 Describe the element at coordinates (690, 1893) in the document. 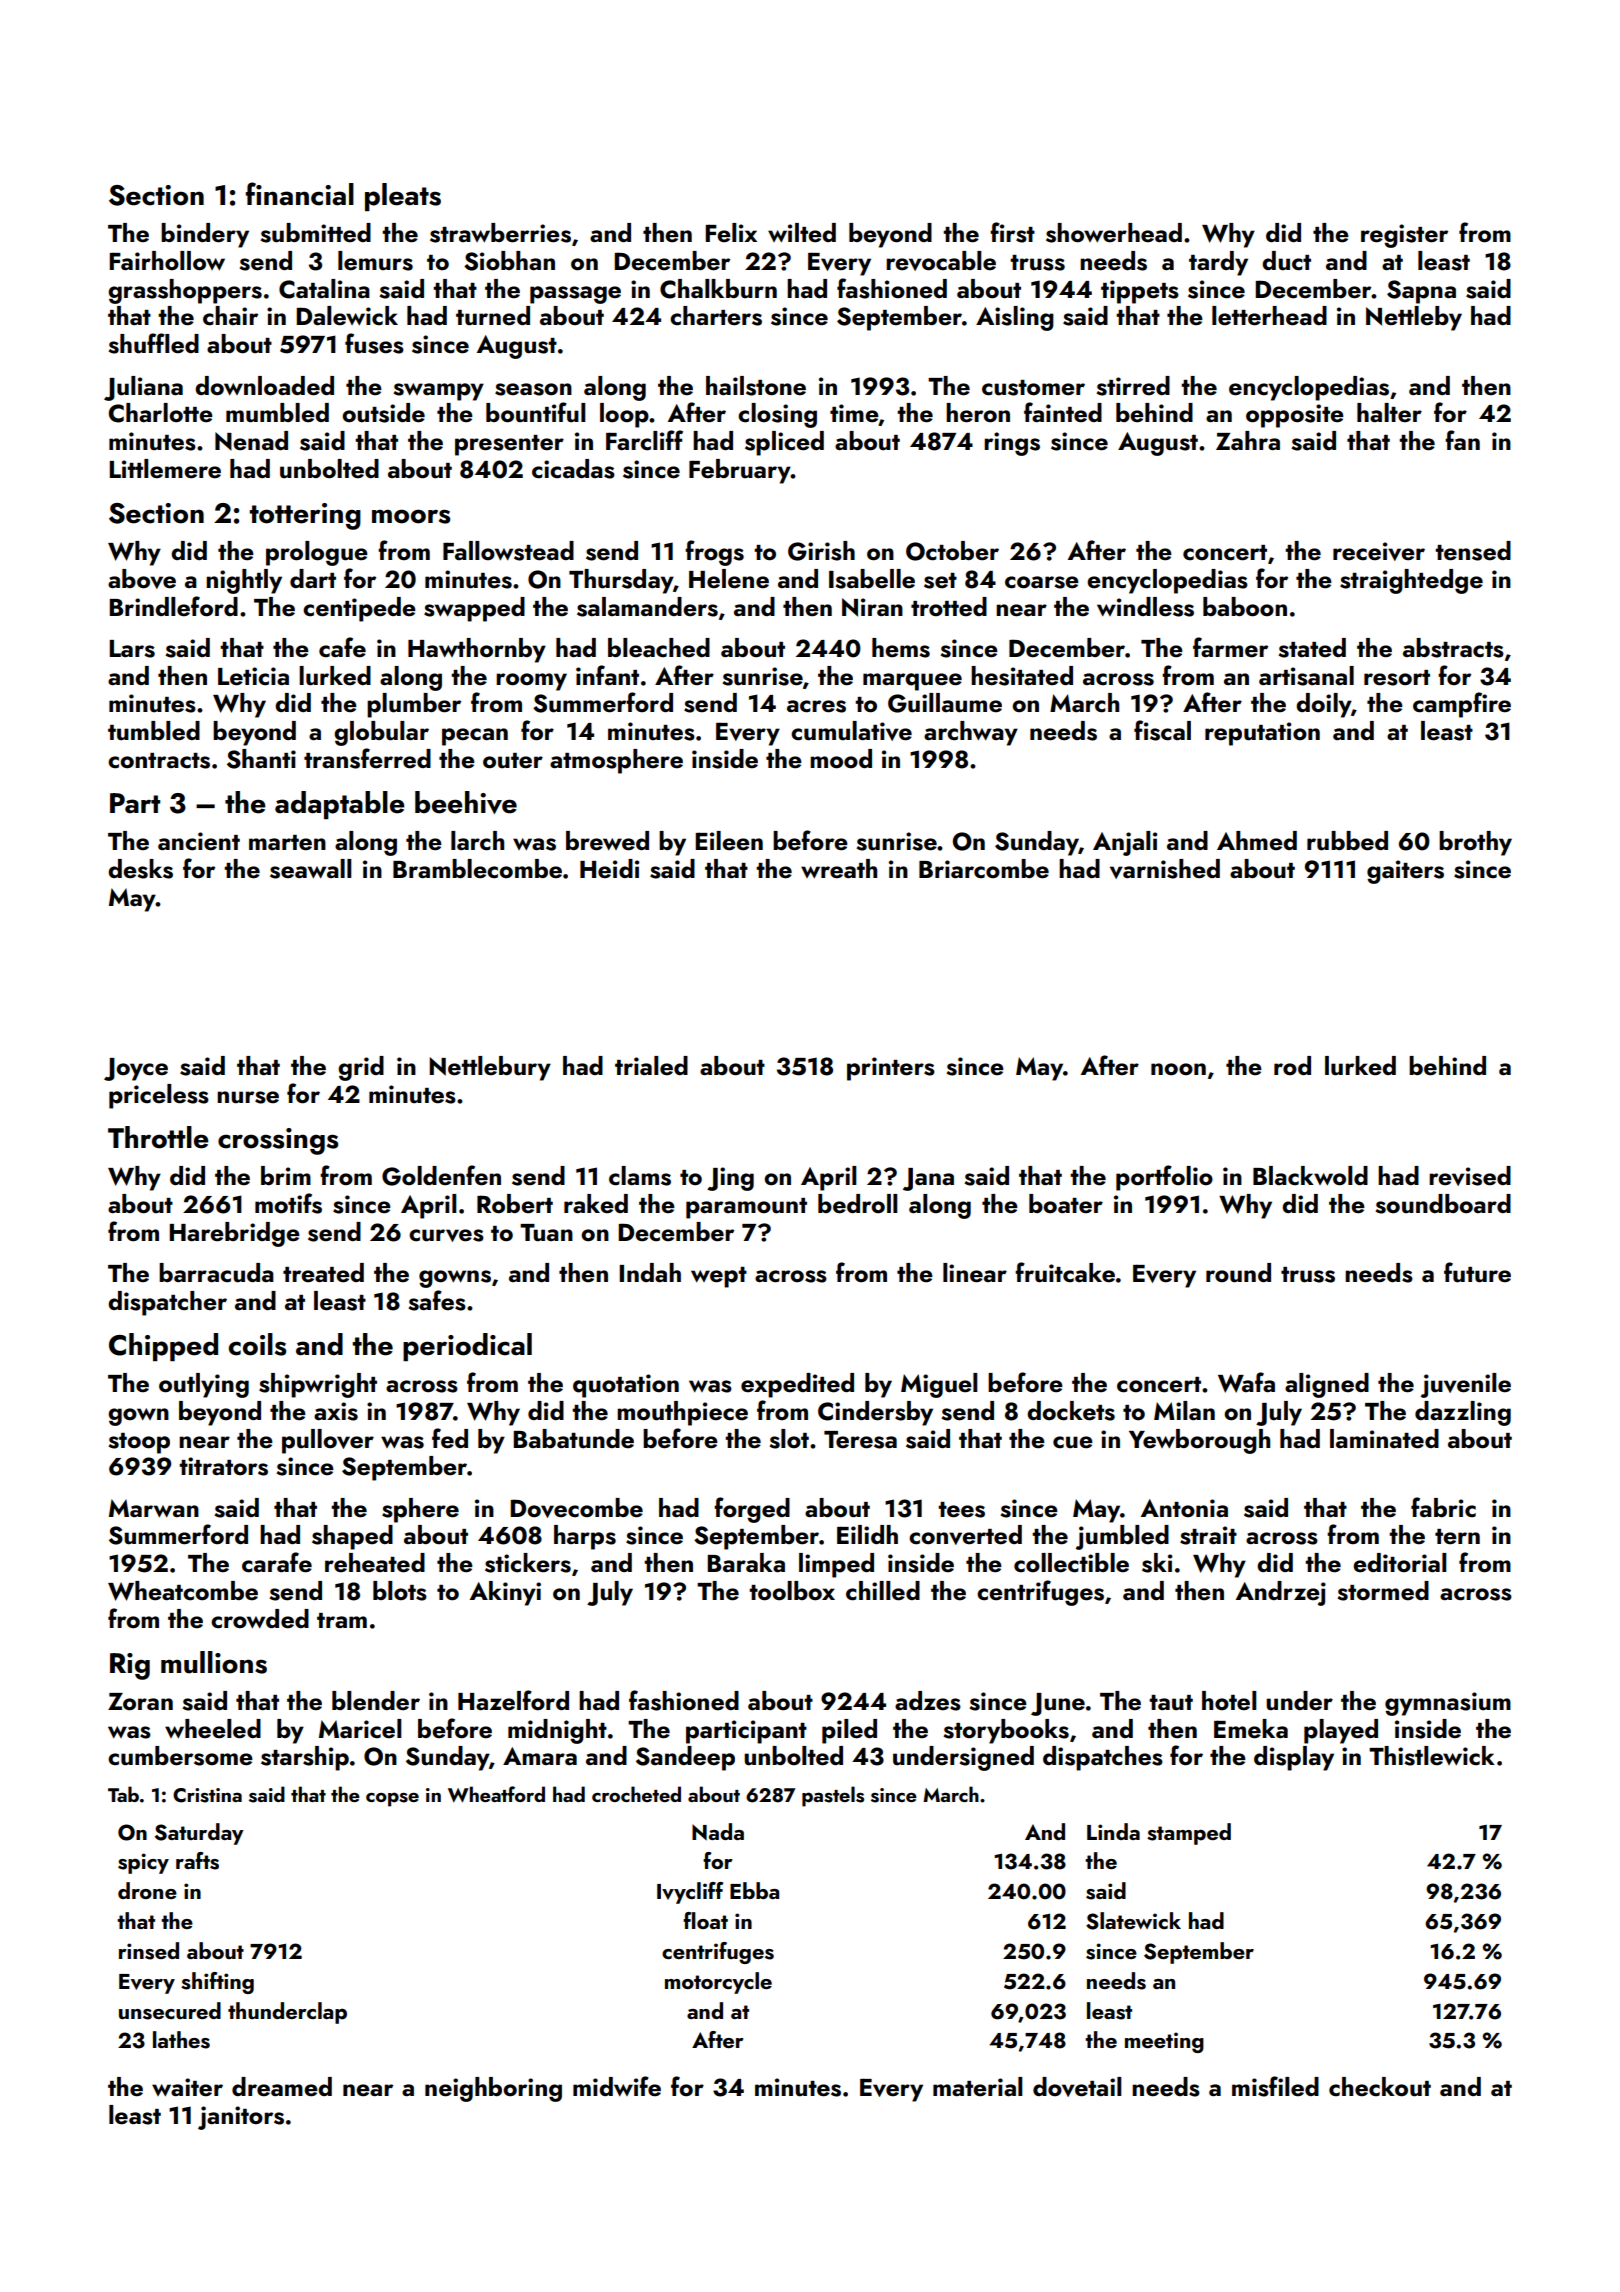

I see `Ivycliff` at that location.
